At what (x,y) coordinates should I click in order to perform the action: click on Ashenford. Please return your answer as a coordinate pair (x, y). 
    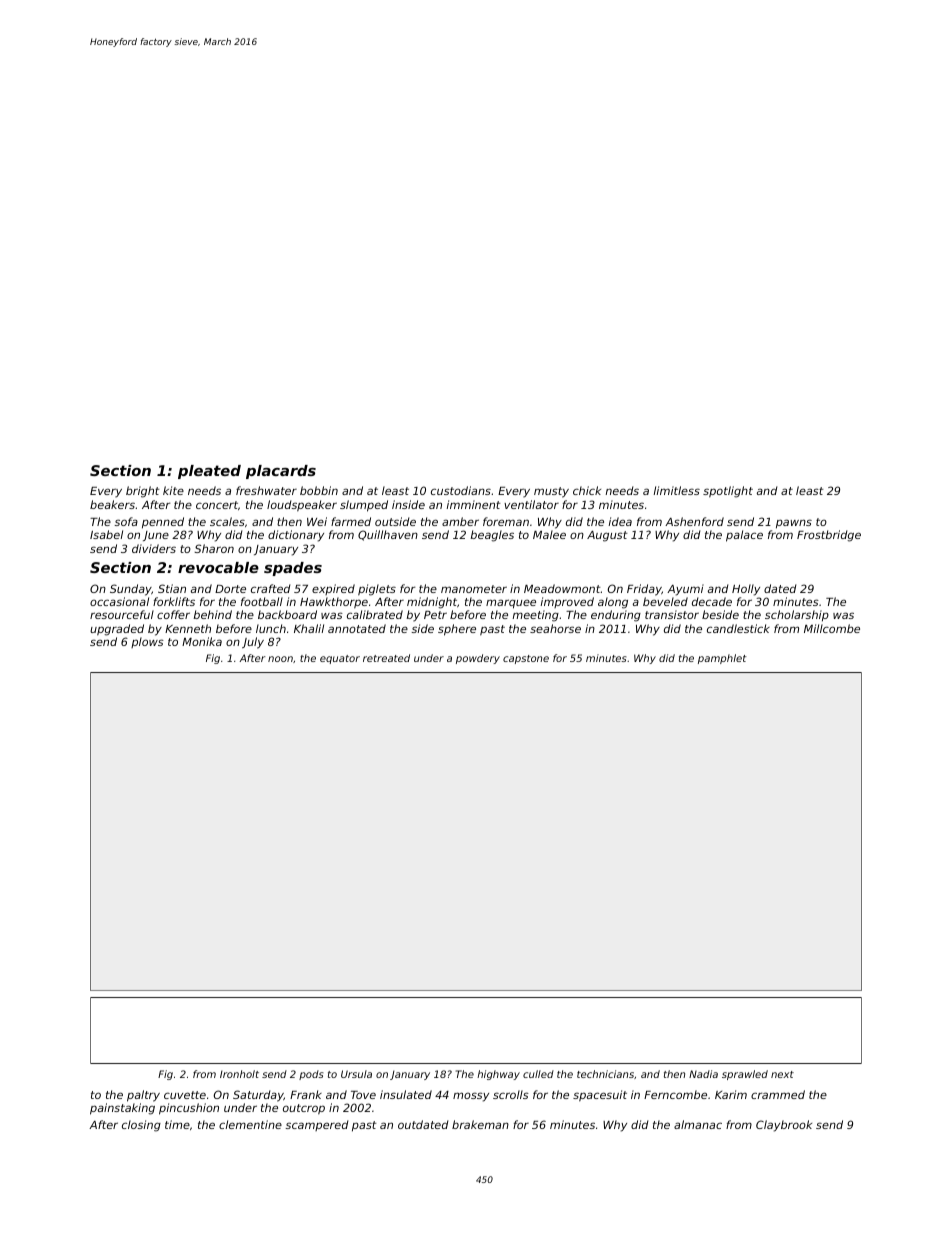
    Looking at the image, I should click on (694, 521).
